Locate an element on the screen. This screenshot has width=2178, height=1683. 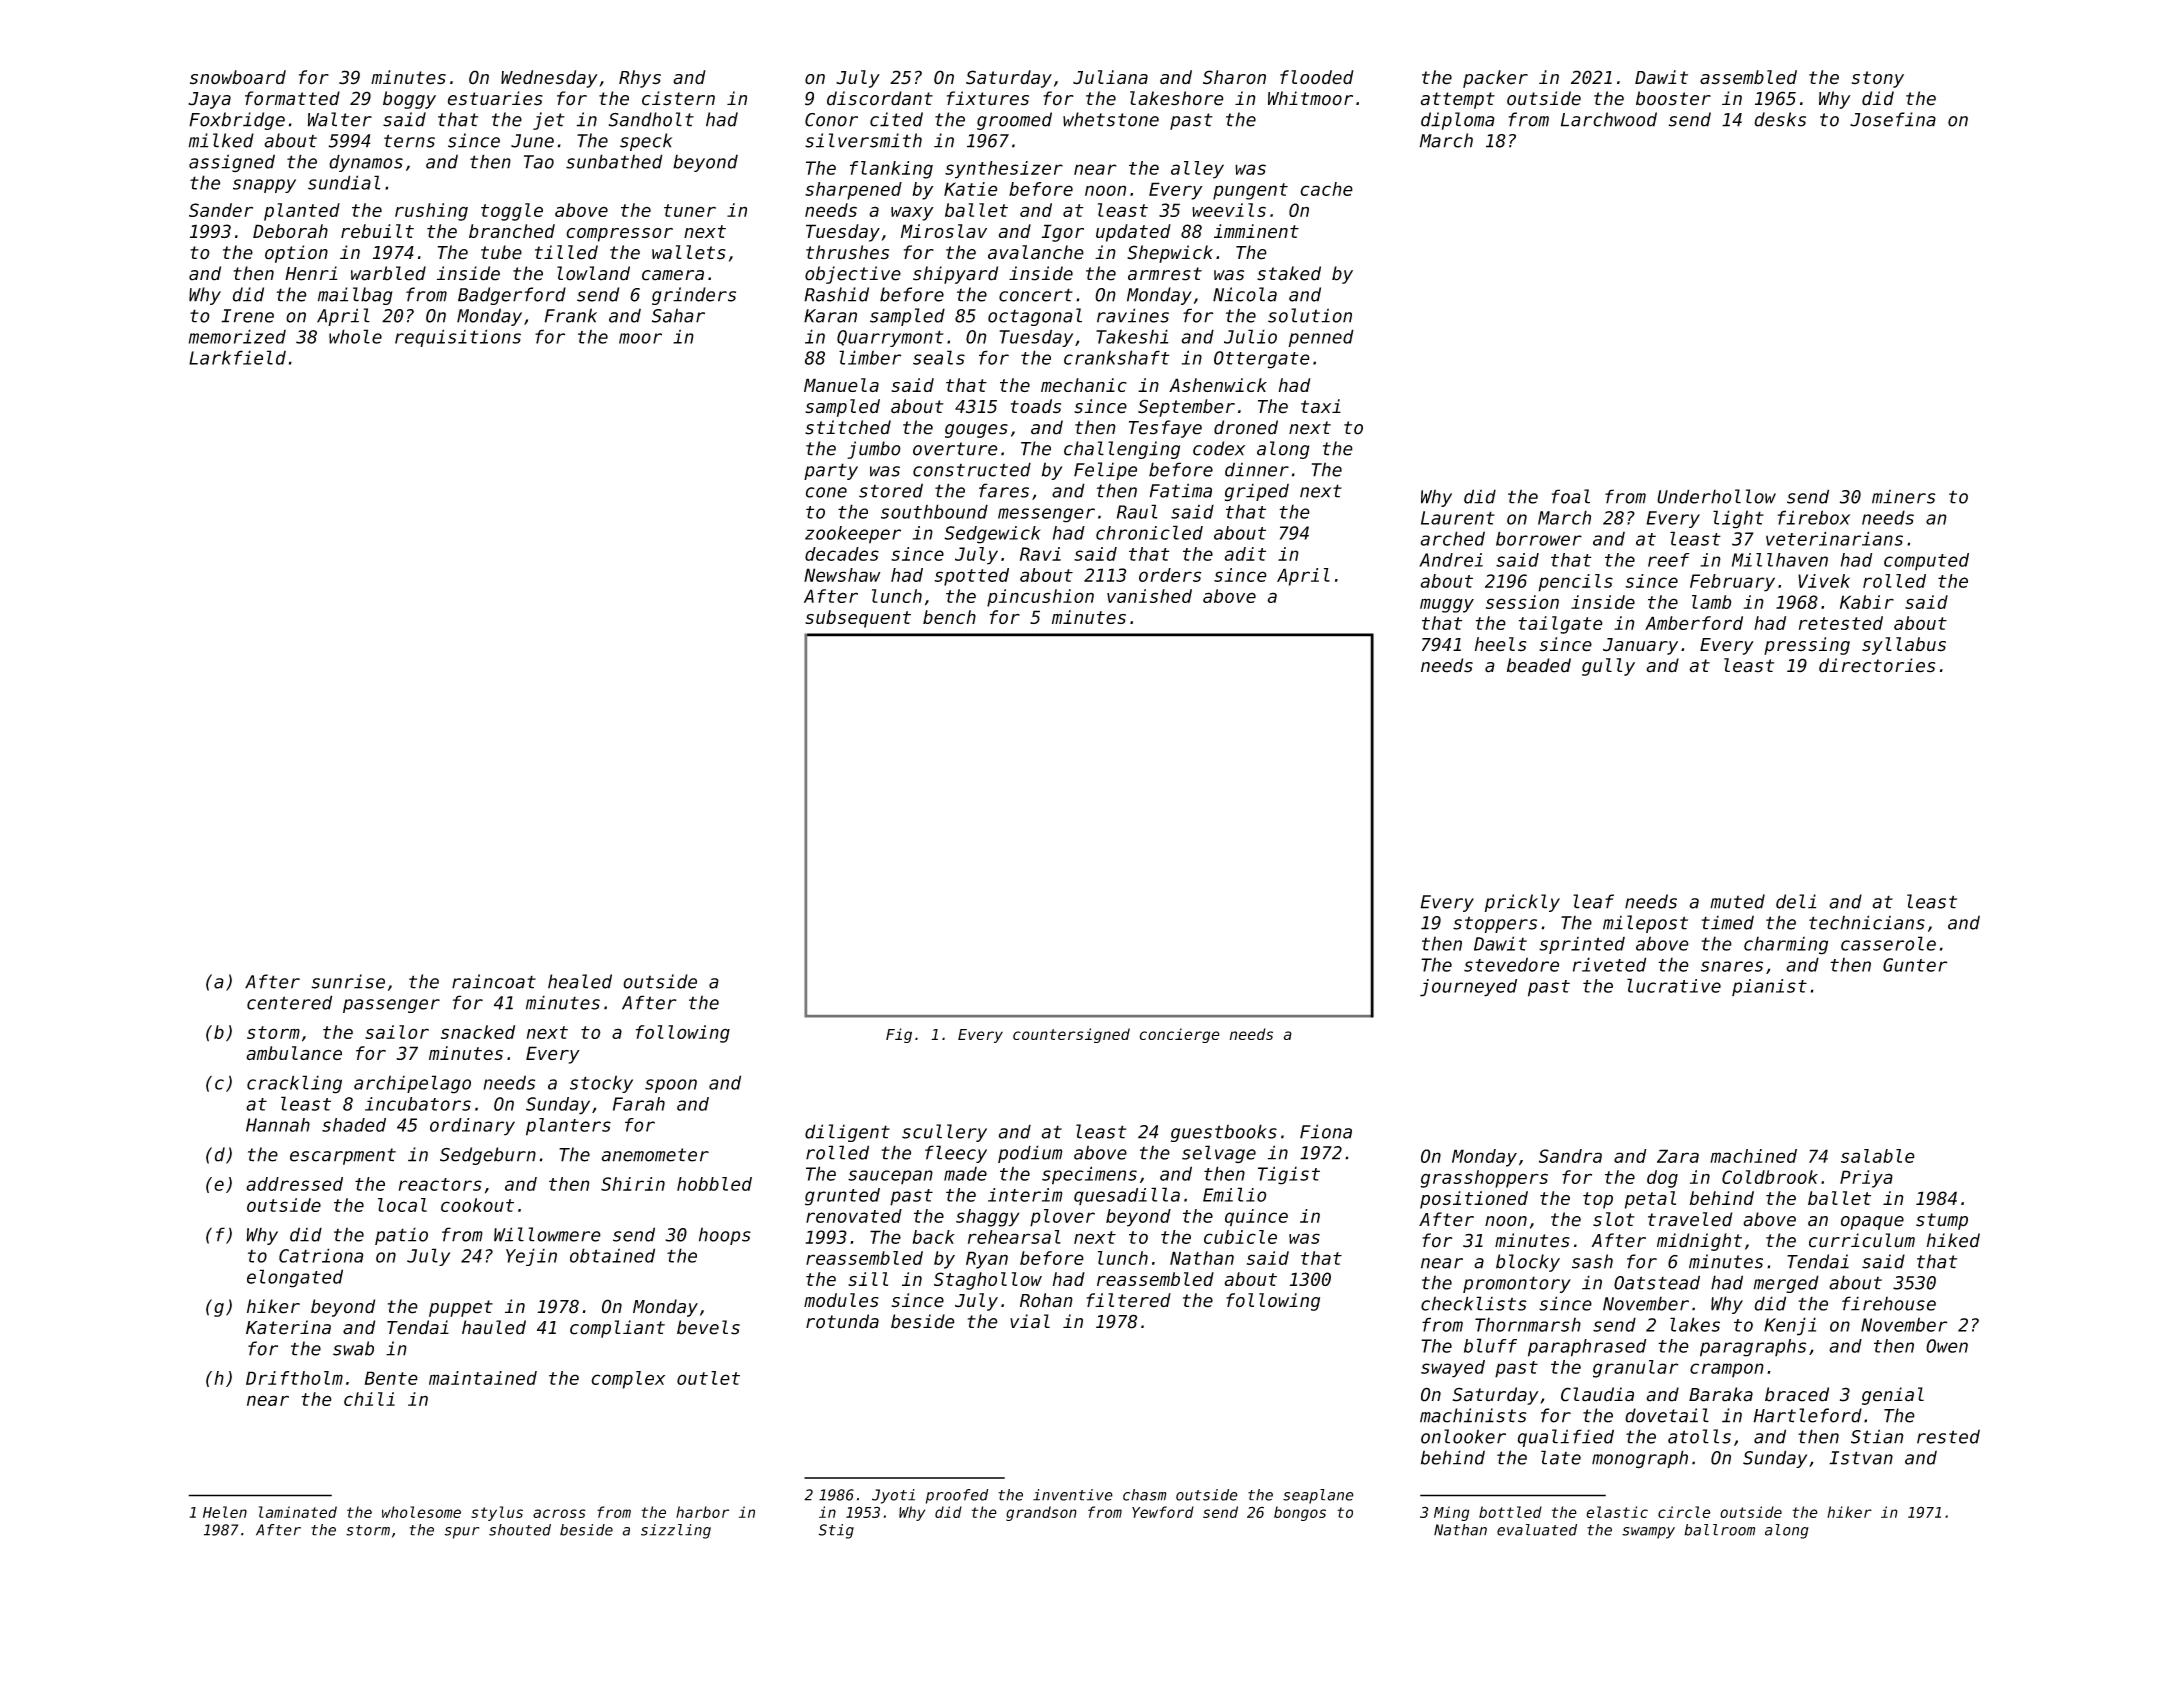
Fig is located at coordinates (899, 1035).
